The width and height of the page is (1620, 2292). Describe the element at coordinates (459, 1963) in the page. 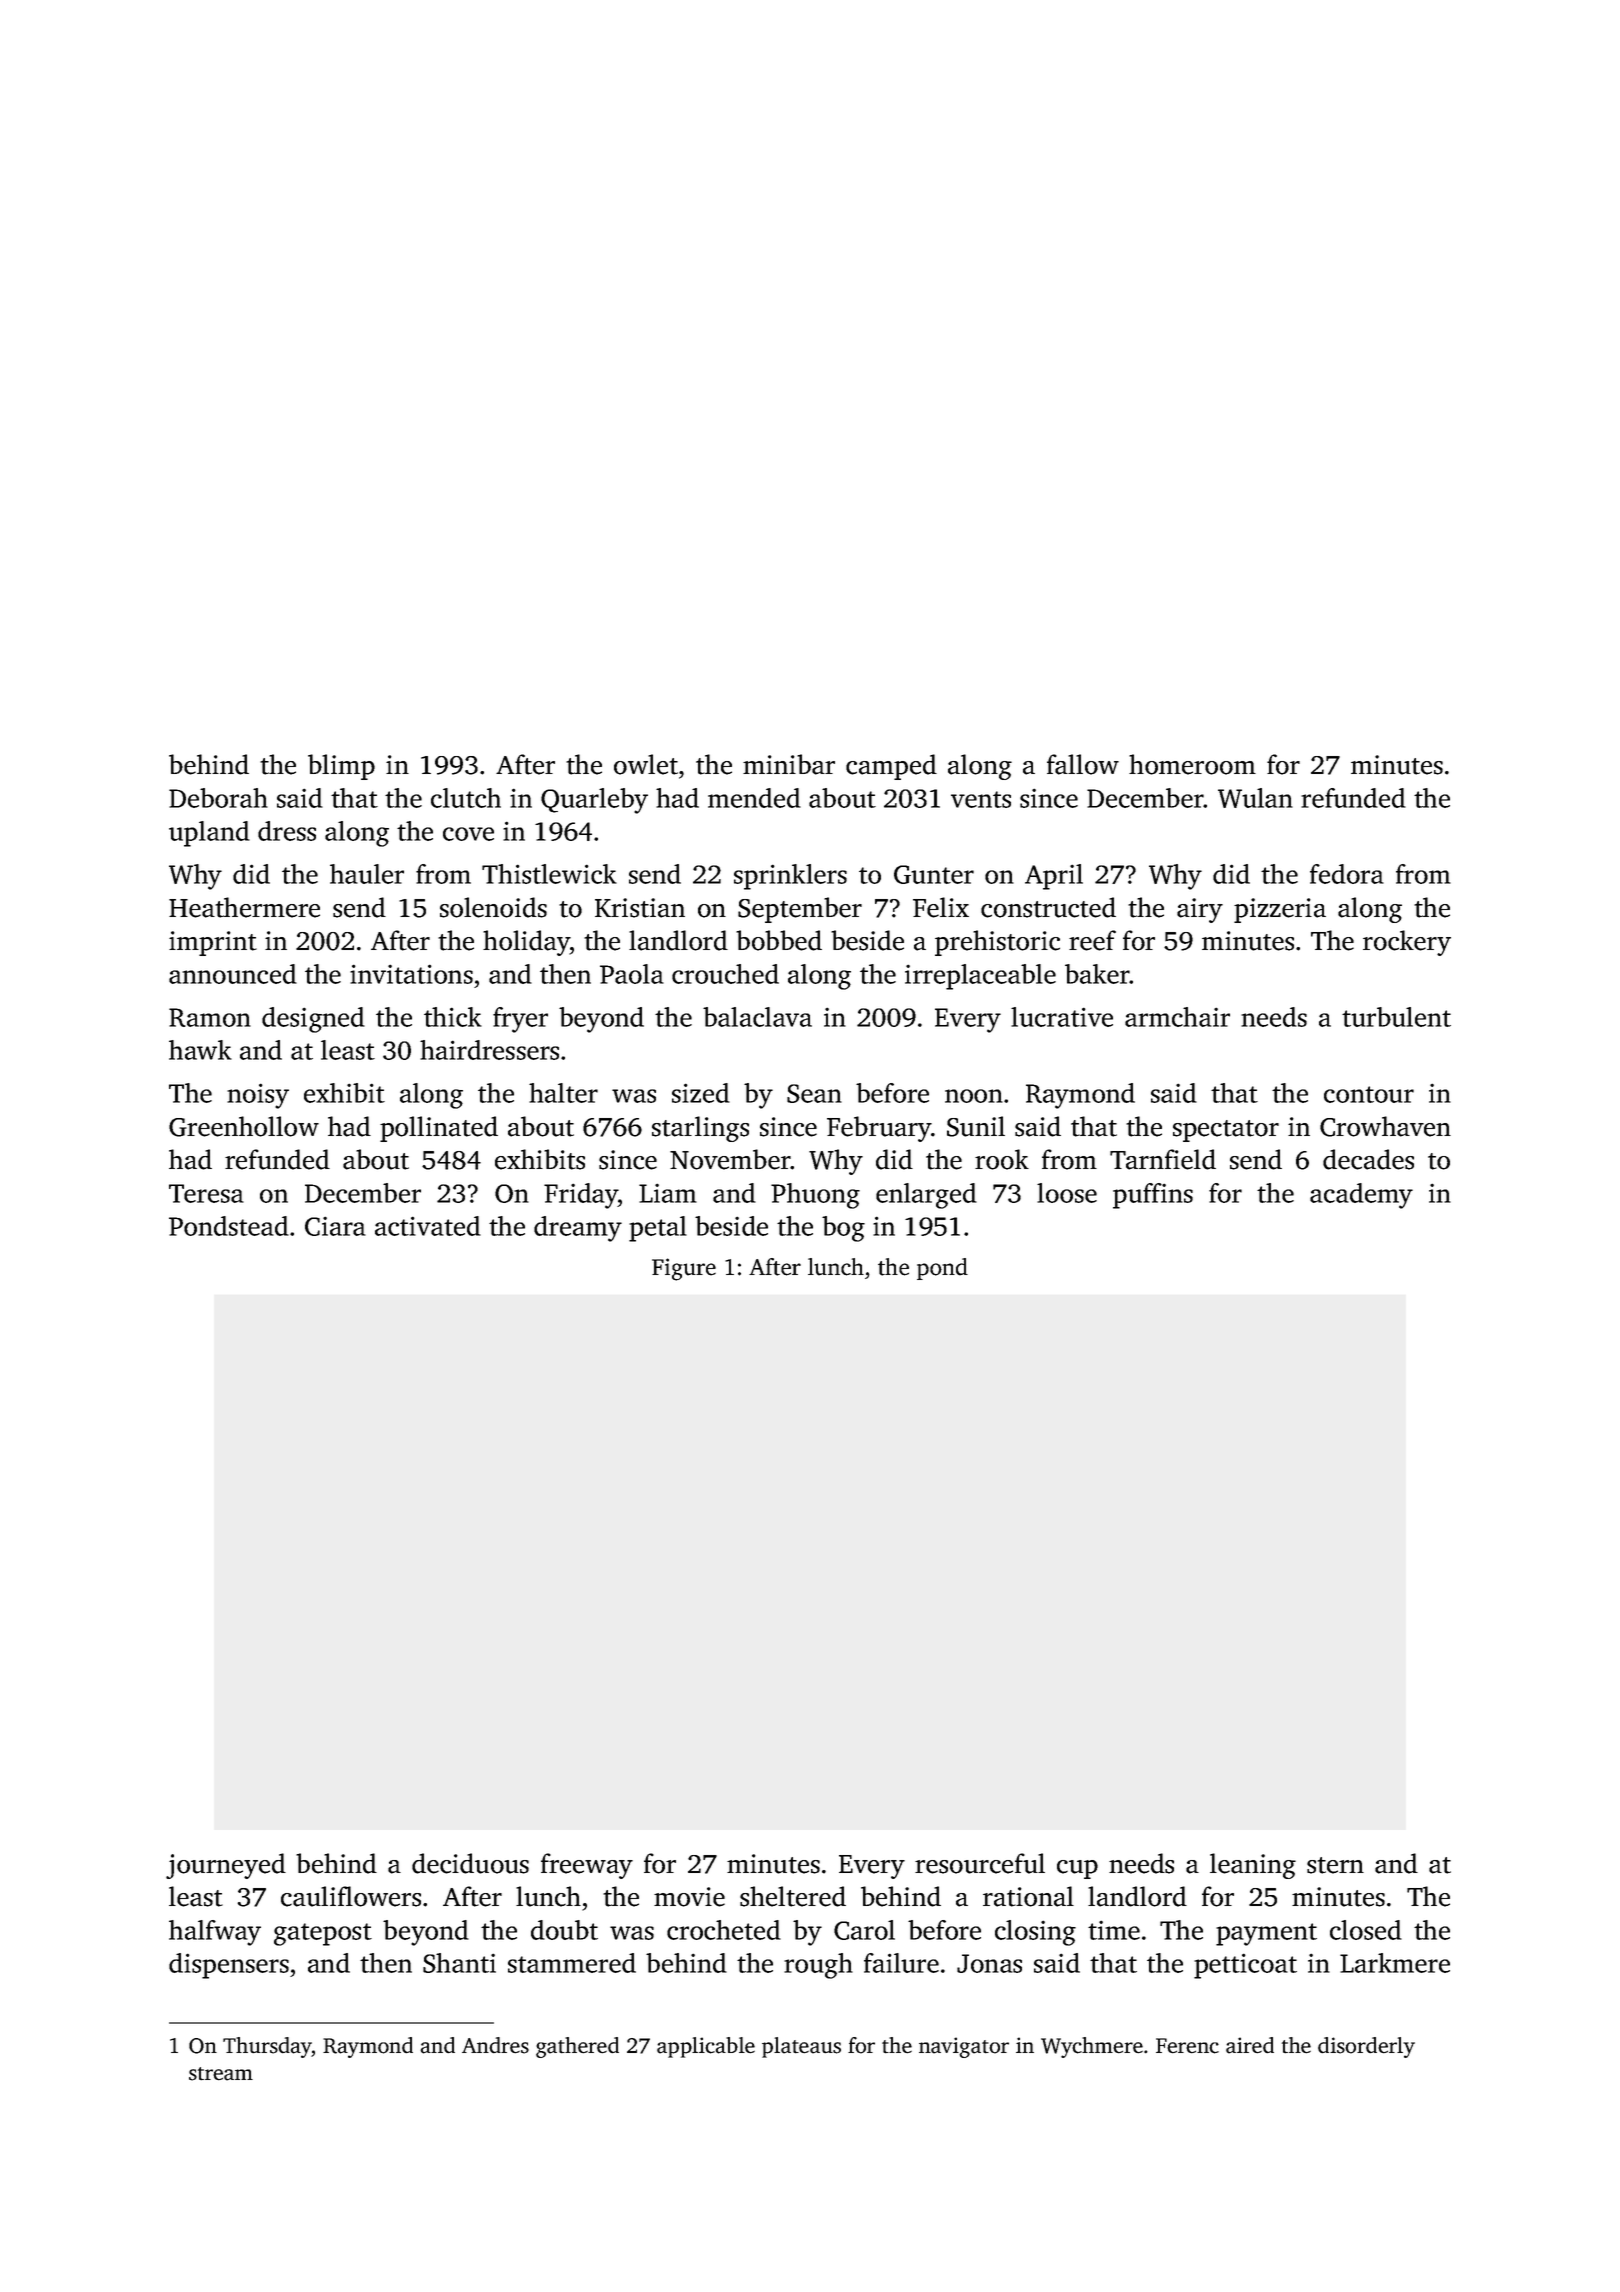

I see `Shanti` at that location.
